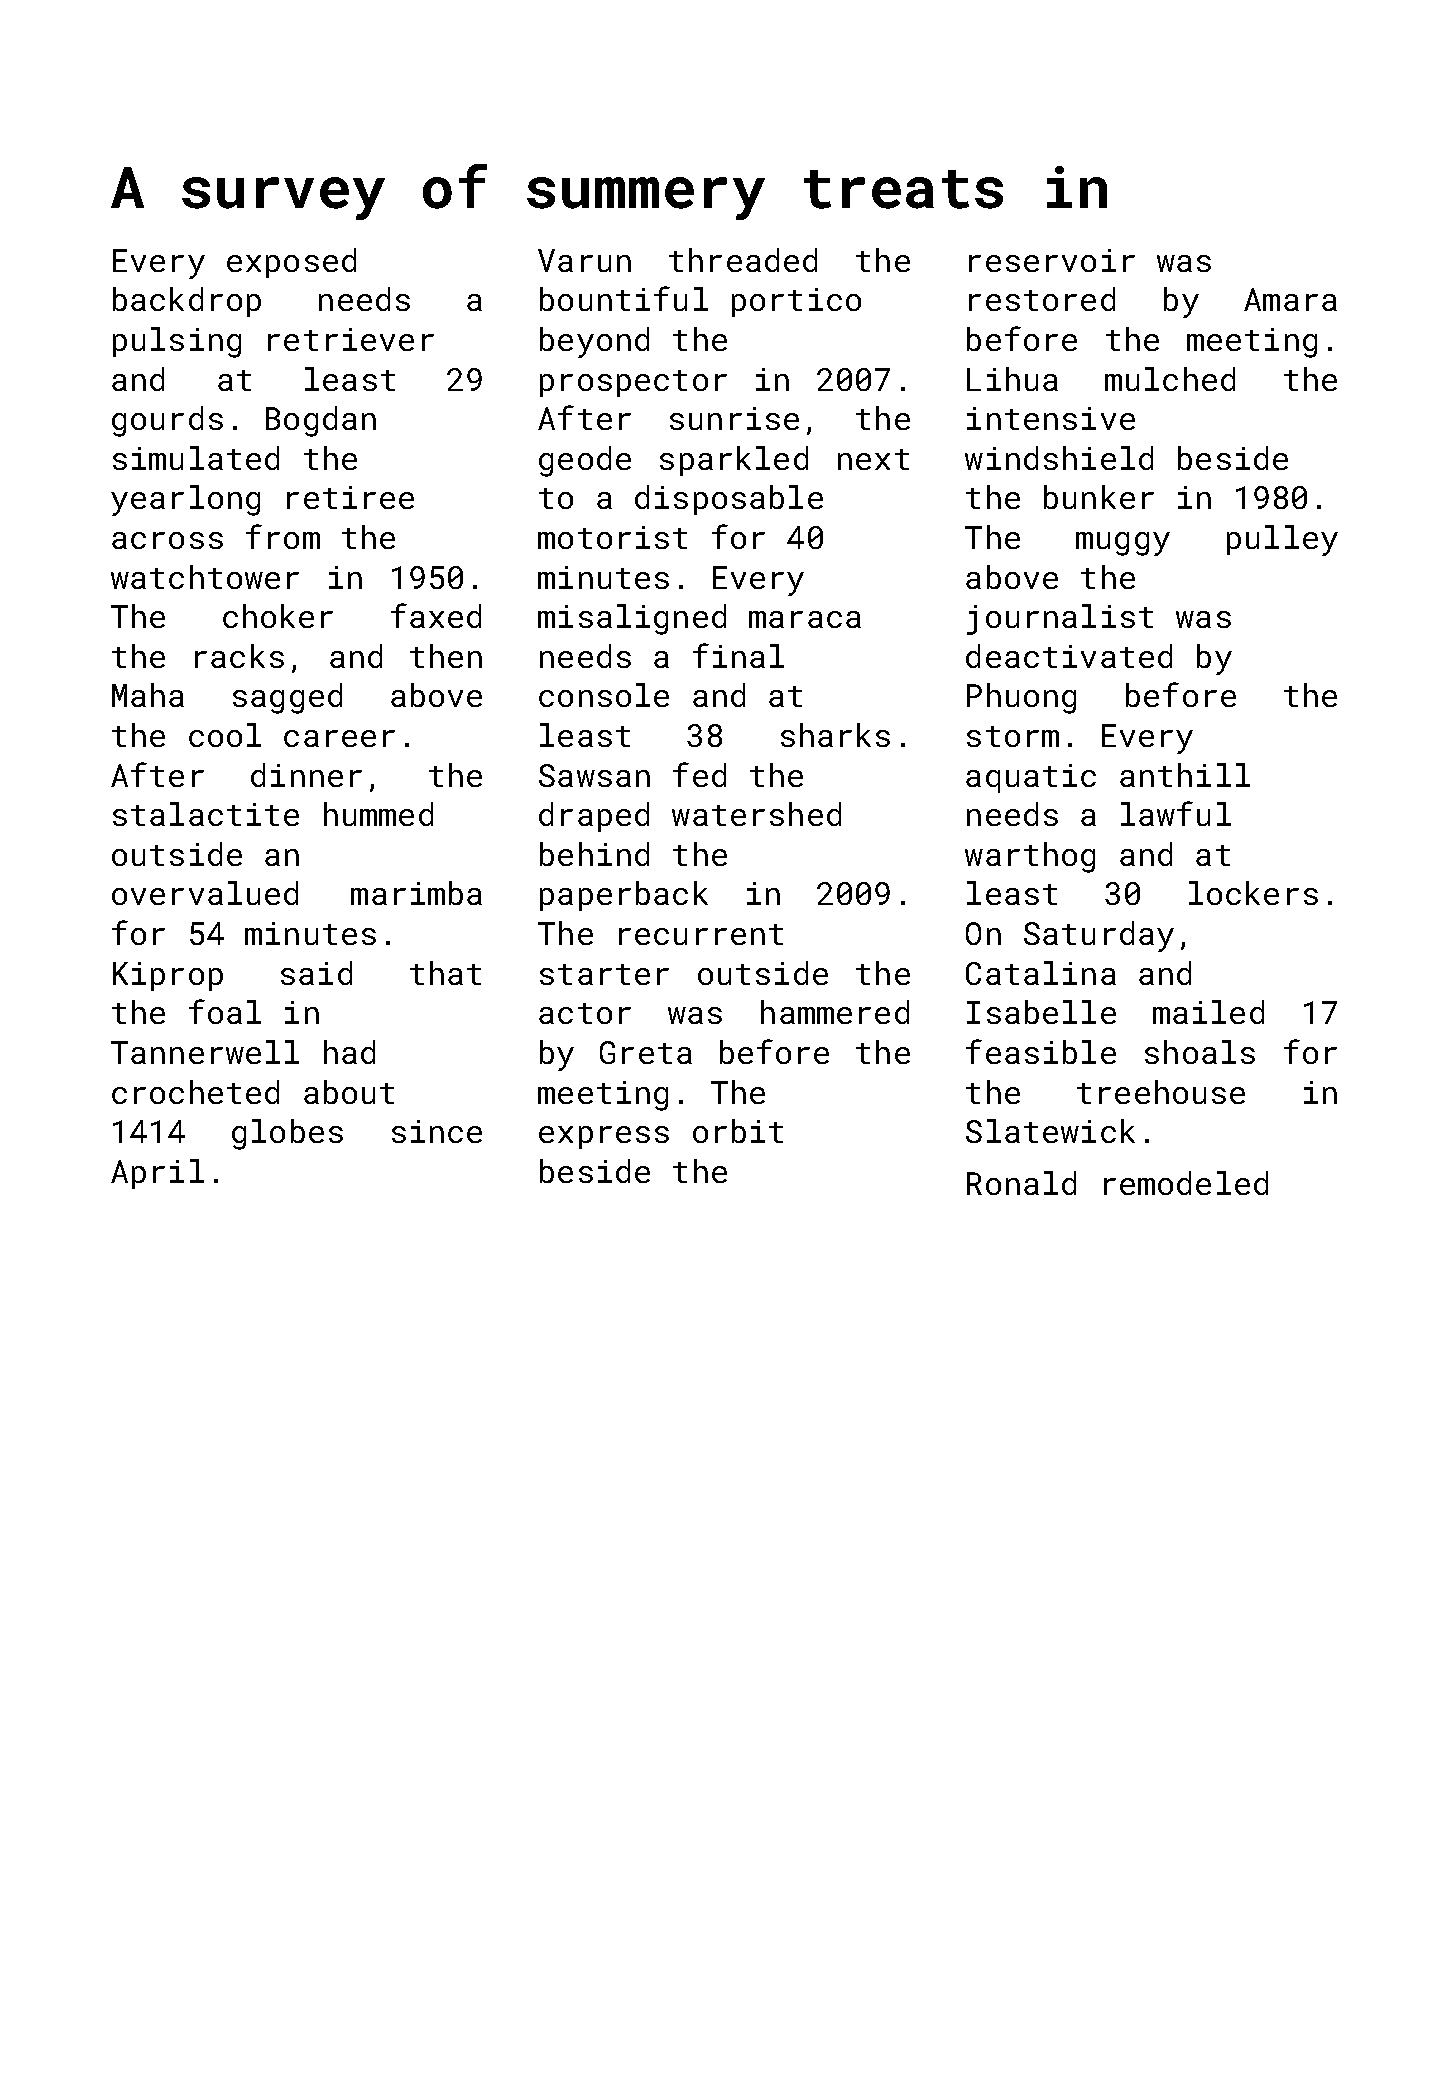  Describe the element at coordinates (1186, 1183) in the screenshot. I see `remodeled` at that location.
